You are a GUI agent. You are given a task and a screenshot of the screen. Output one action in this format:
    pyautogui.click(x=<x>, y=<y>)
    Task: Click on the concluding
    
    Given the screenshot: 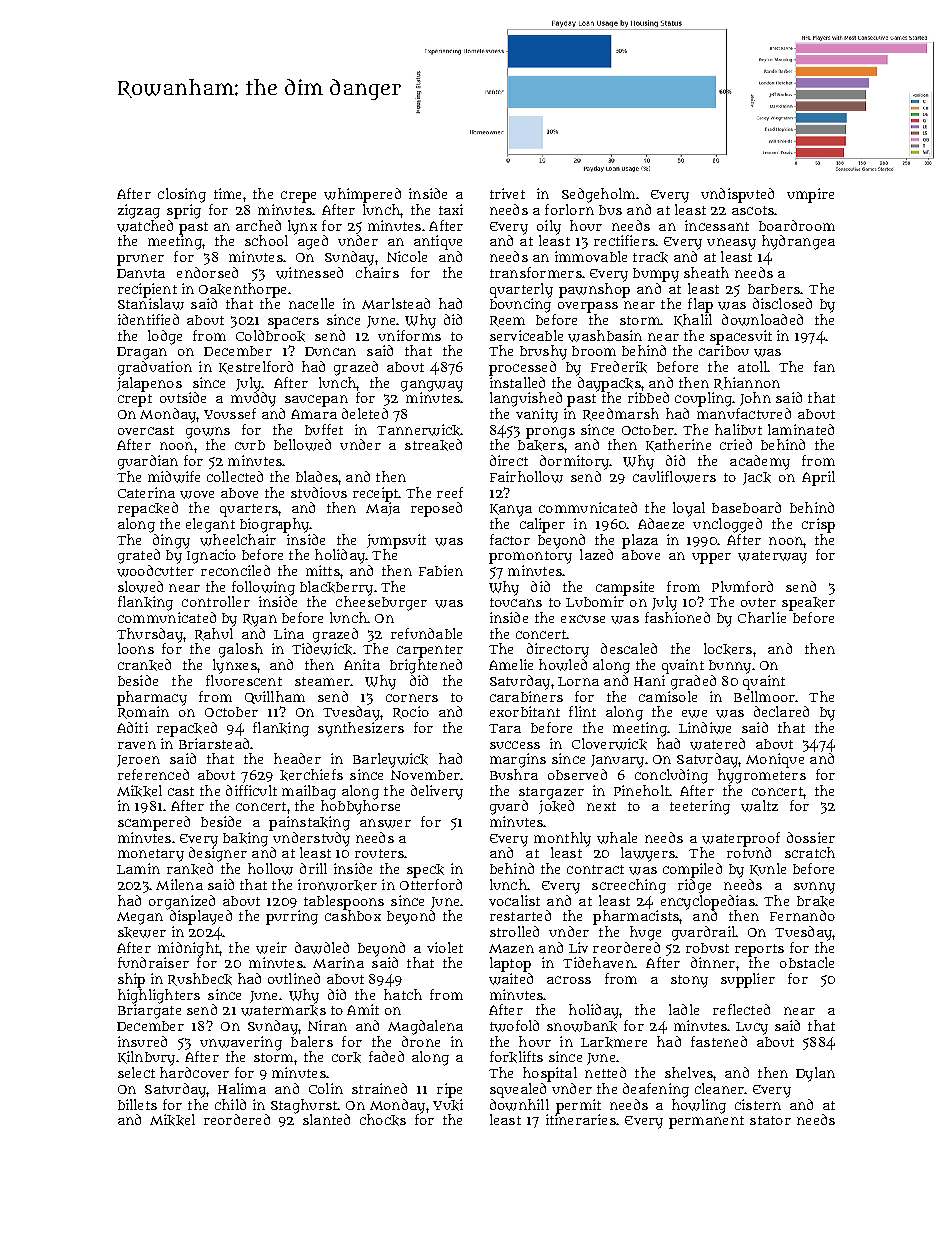 What is the action you would take?
    pyautogui.click(x=671, y=776)
